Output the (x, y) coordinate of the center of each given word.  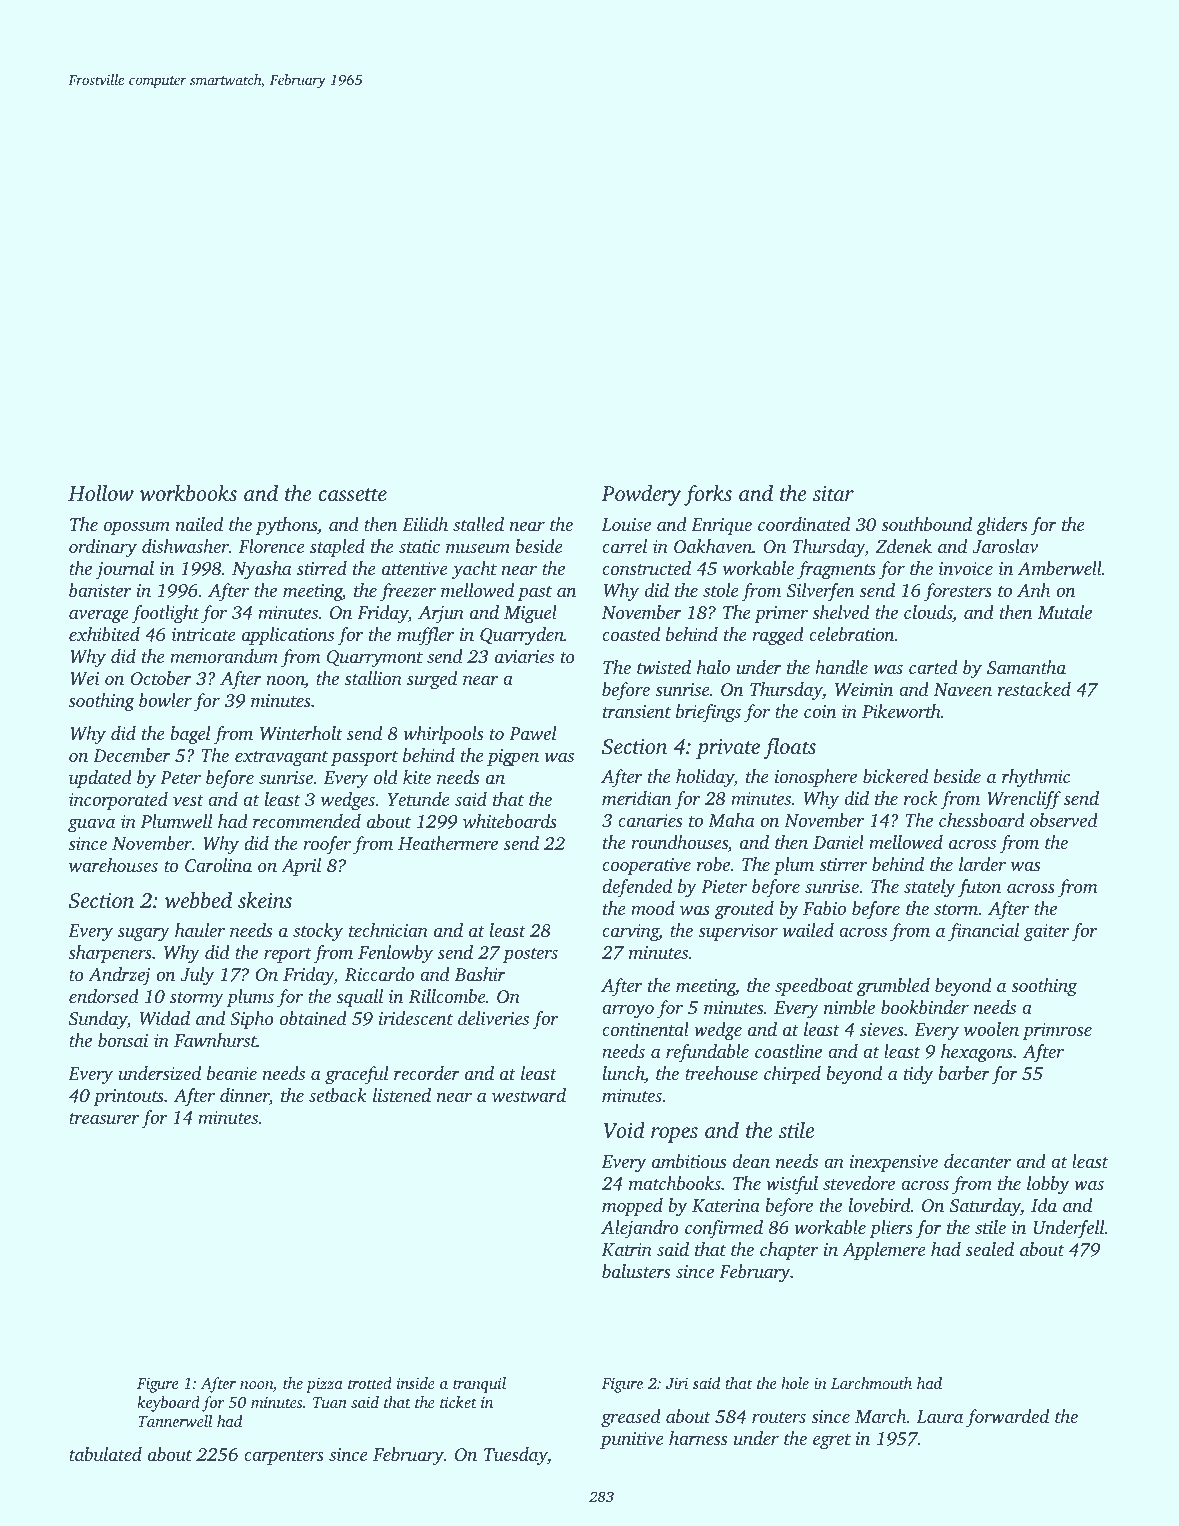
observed (1064, 820)
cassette (352, 494)
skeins (265, 900)
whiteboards (510, 821)
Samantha (1026, 667)
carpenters (284, 1457)
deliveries (493, 1018)
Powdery (641, 495)
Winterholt (301, 733)
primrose (1057, 1031)
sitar (833, 493)
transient (637, 711)
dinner (244, 1095)
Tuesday (516, 1456)
